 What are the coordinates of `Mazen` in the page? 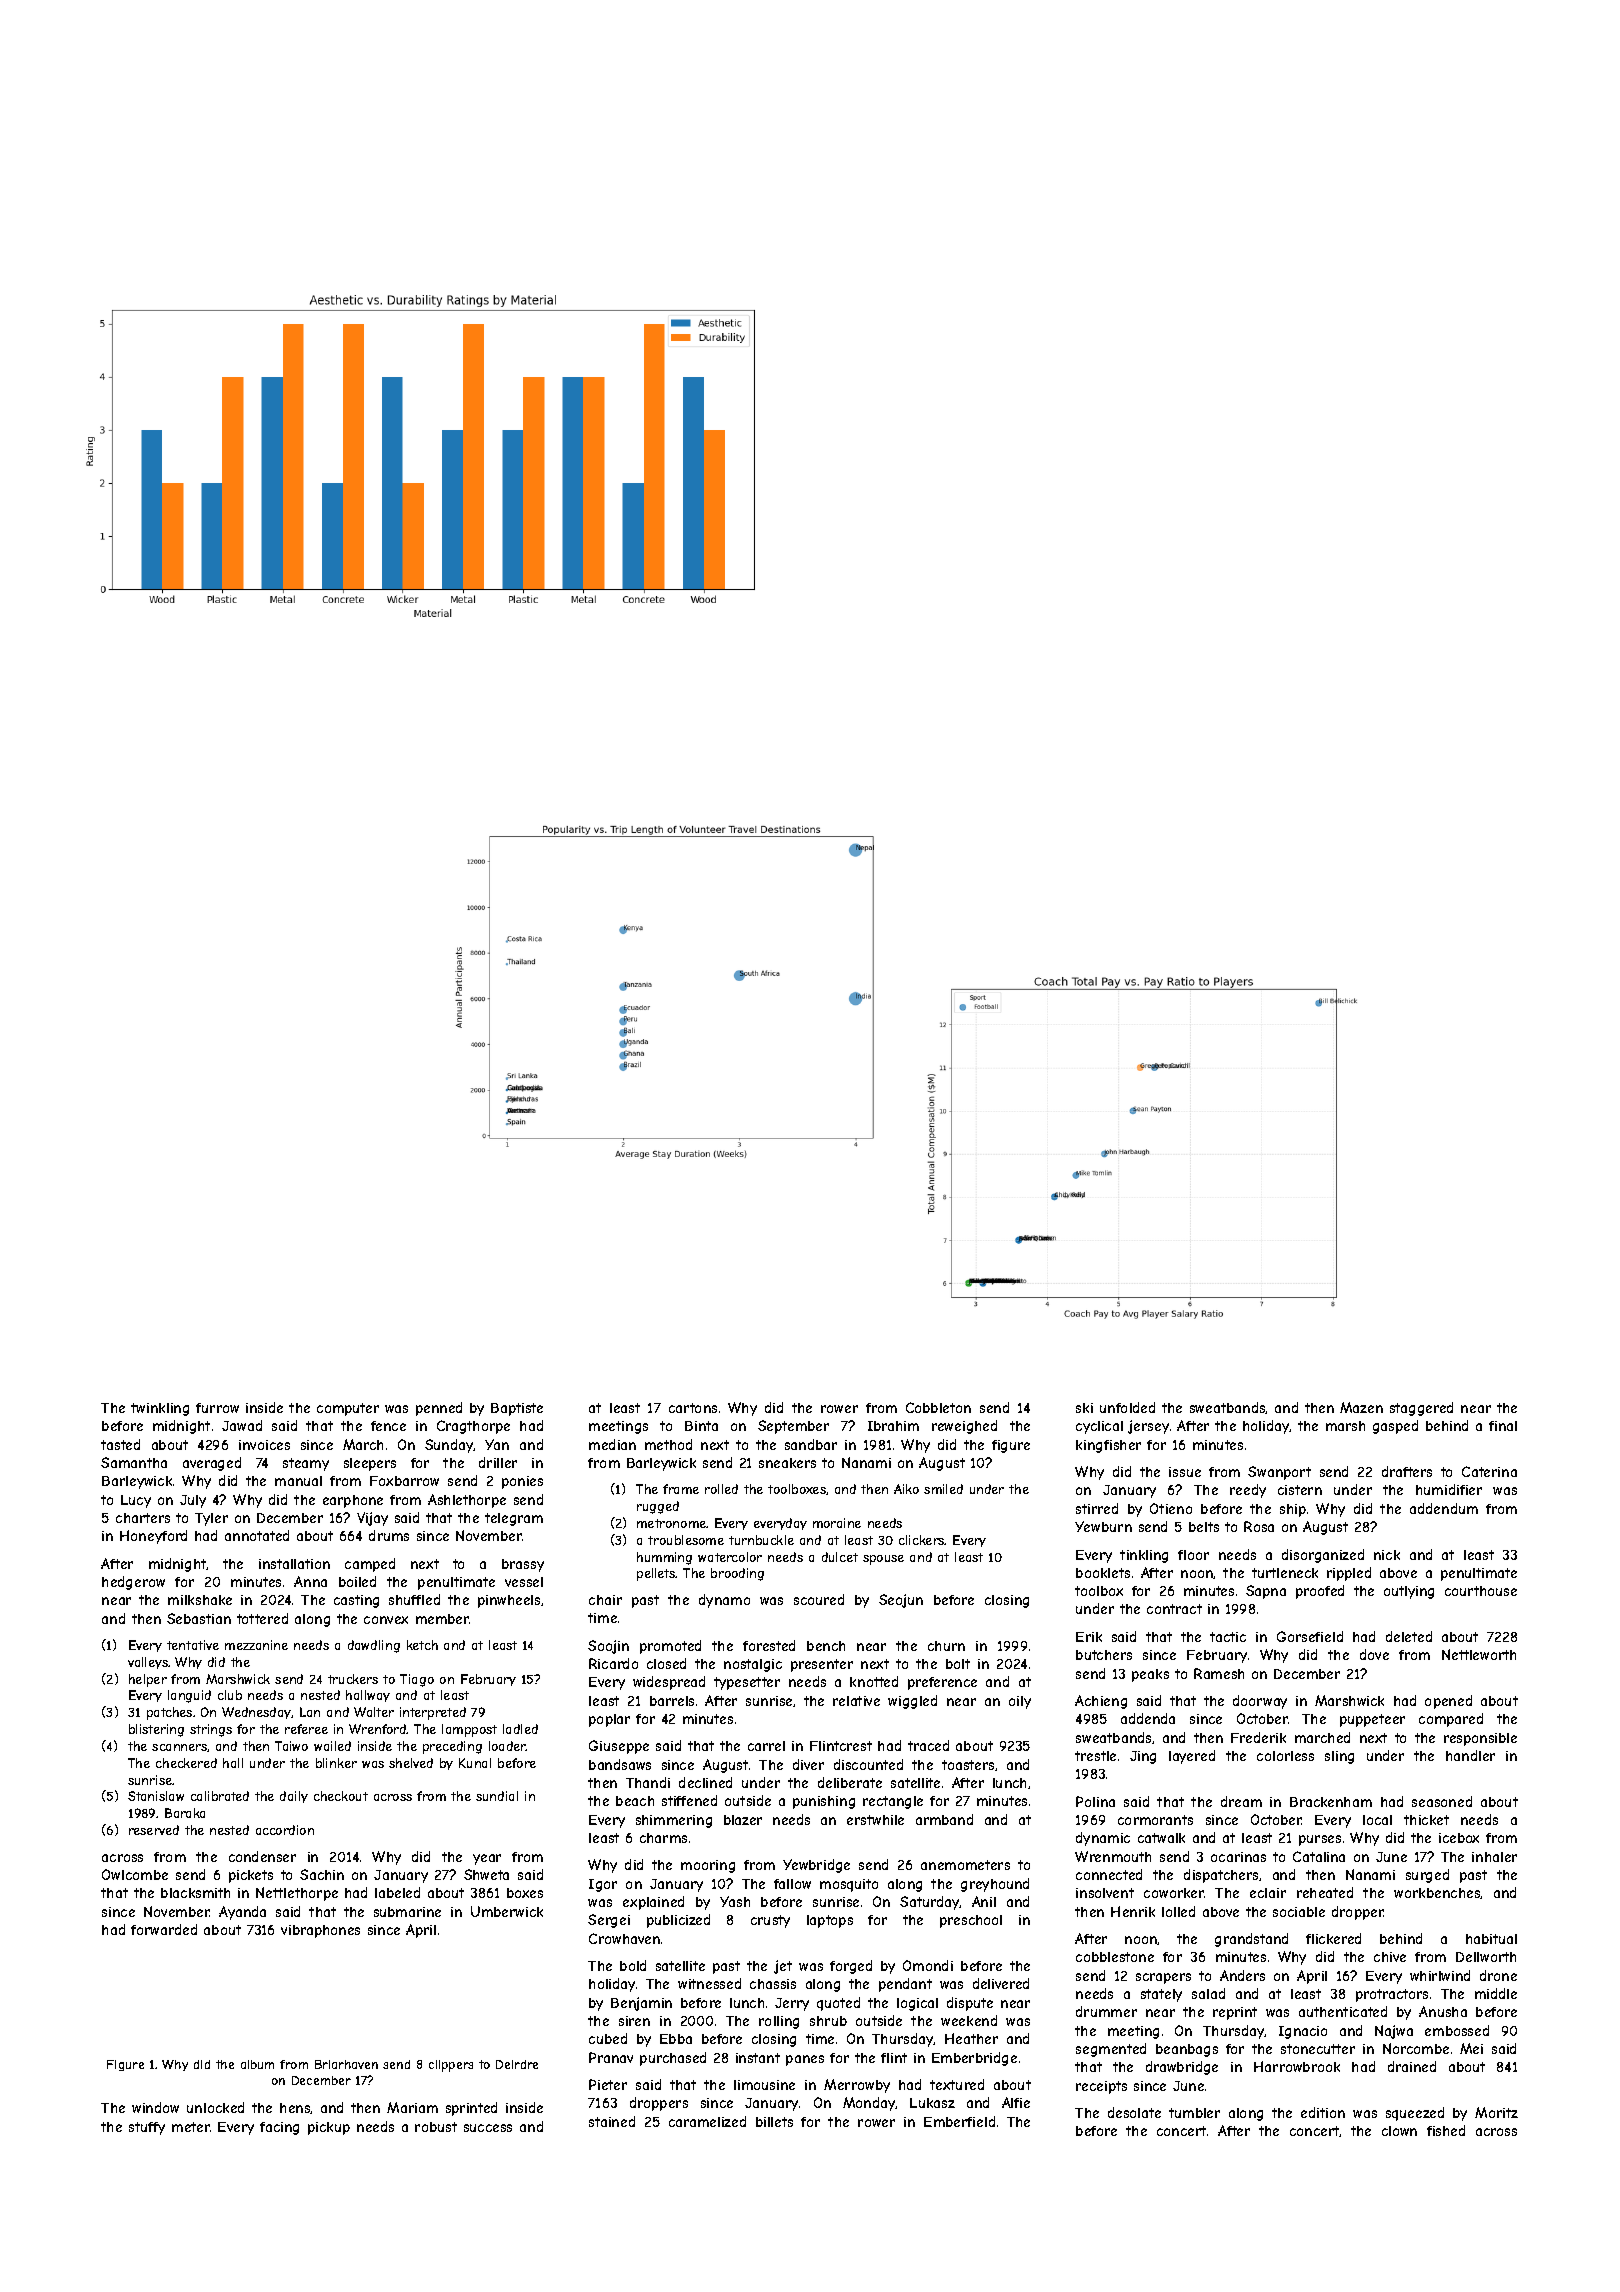 It's located at (1361, 1407).
